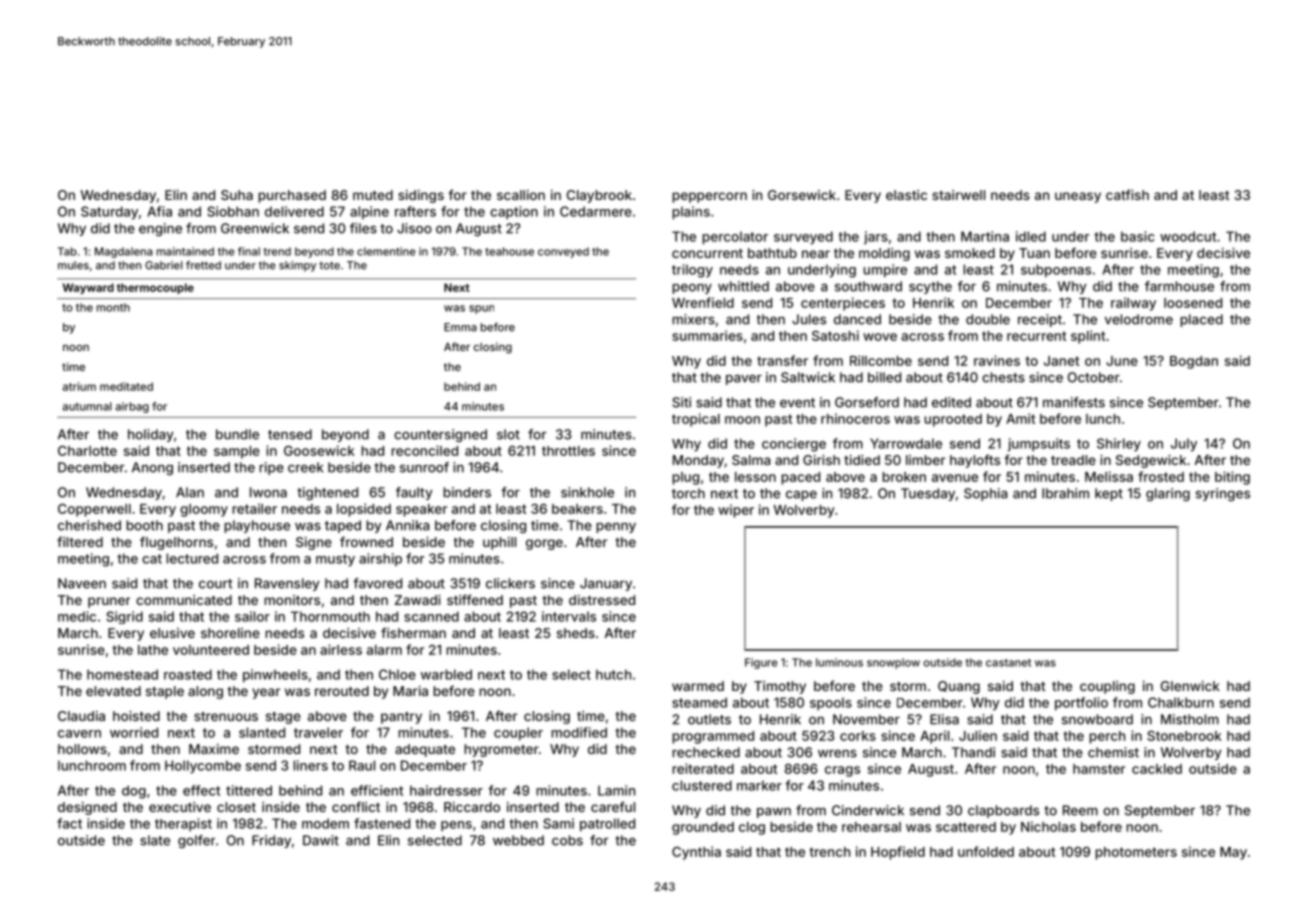 The height and width of the screenshot is (924, 1308). Describe the element at coordinates (1194, 362) in the screenshot. I see `Bogdan` at that location.
